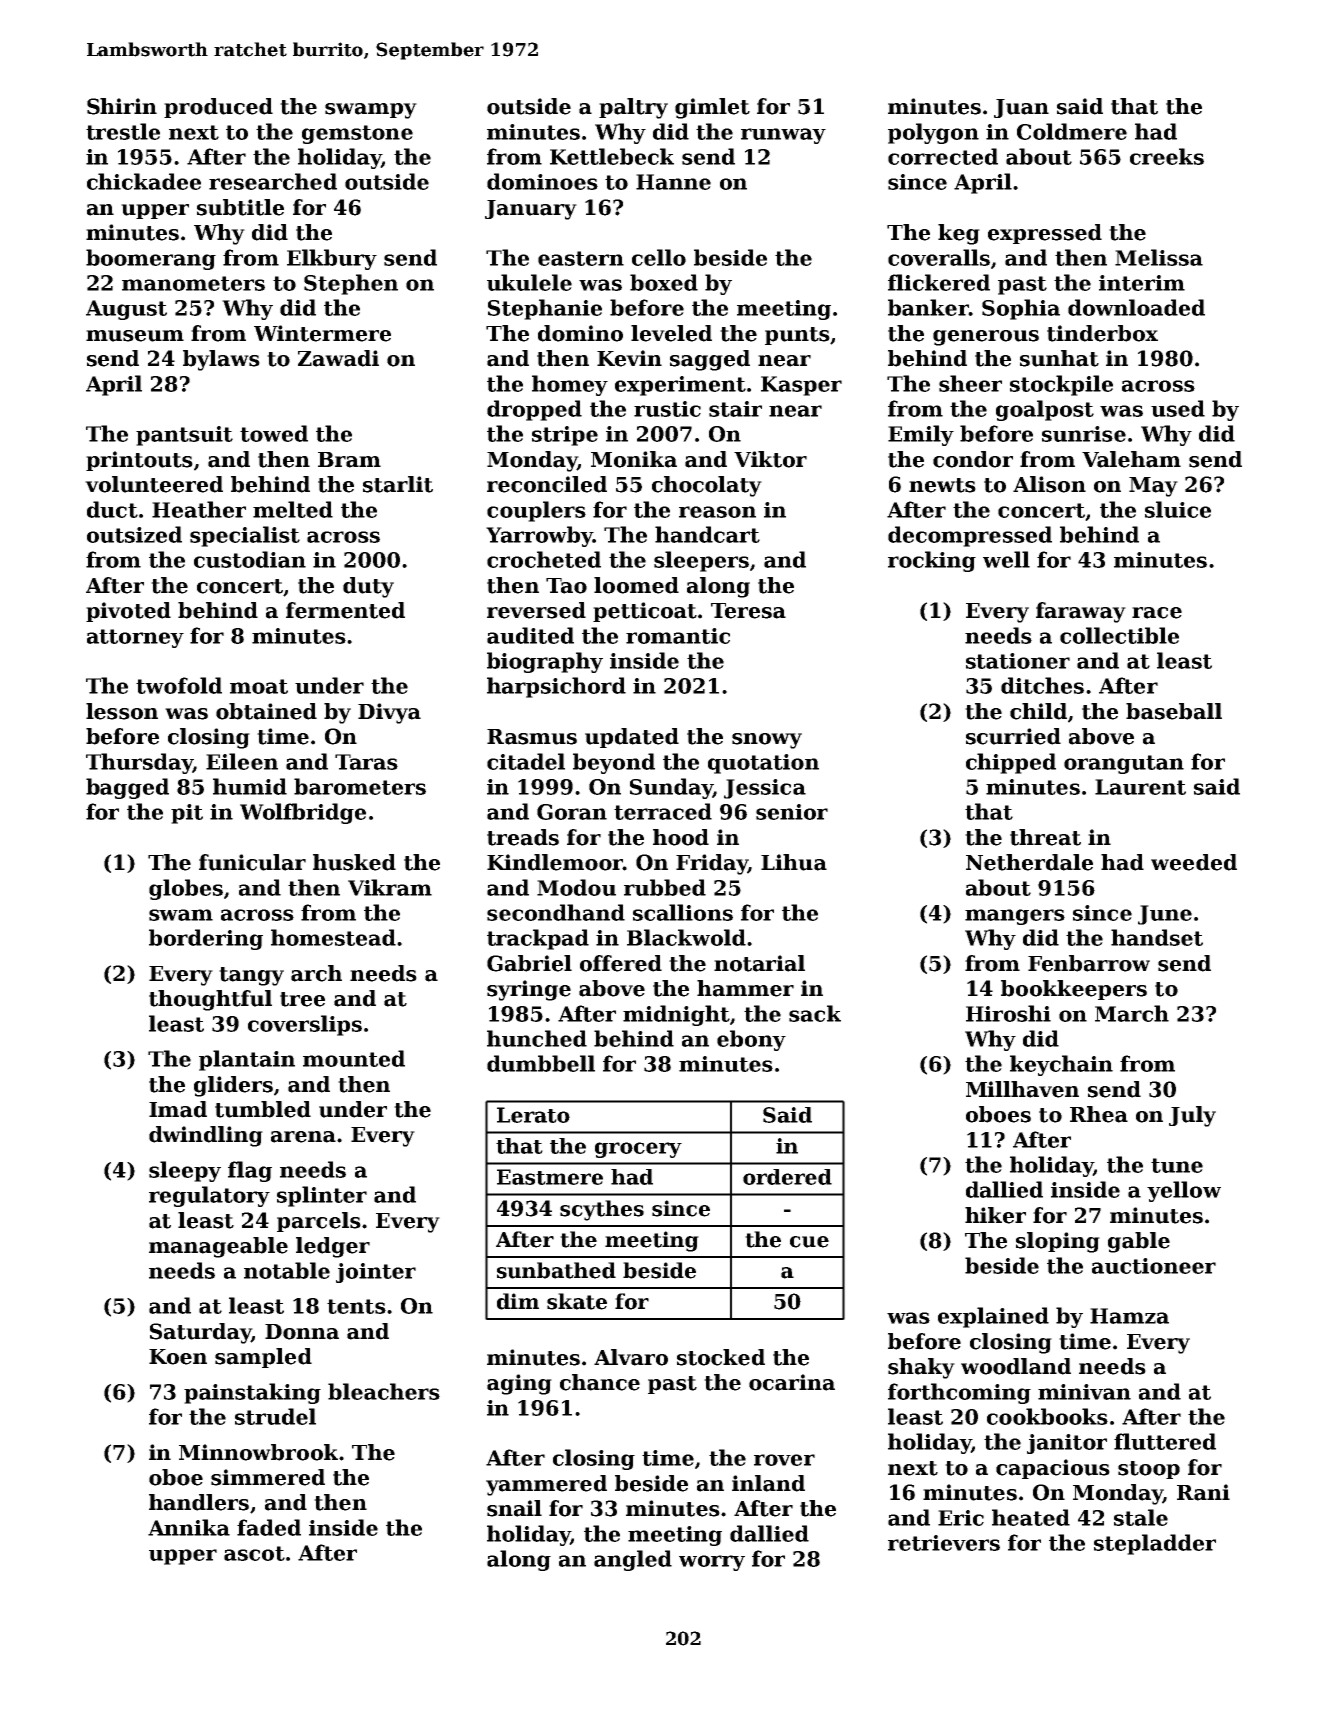 This screenshot has width=1330, height=1722. Describe the element at coordinates (801, 386) in the screenshot. I see `Kasper` at that location.
